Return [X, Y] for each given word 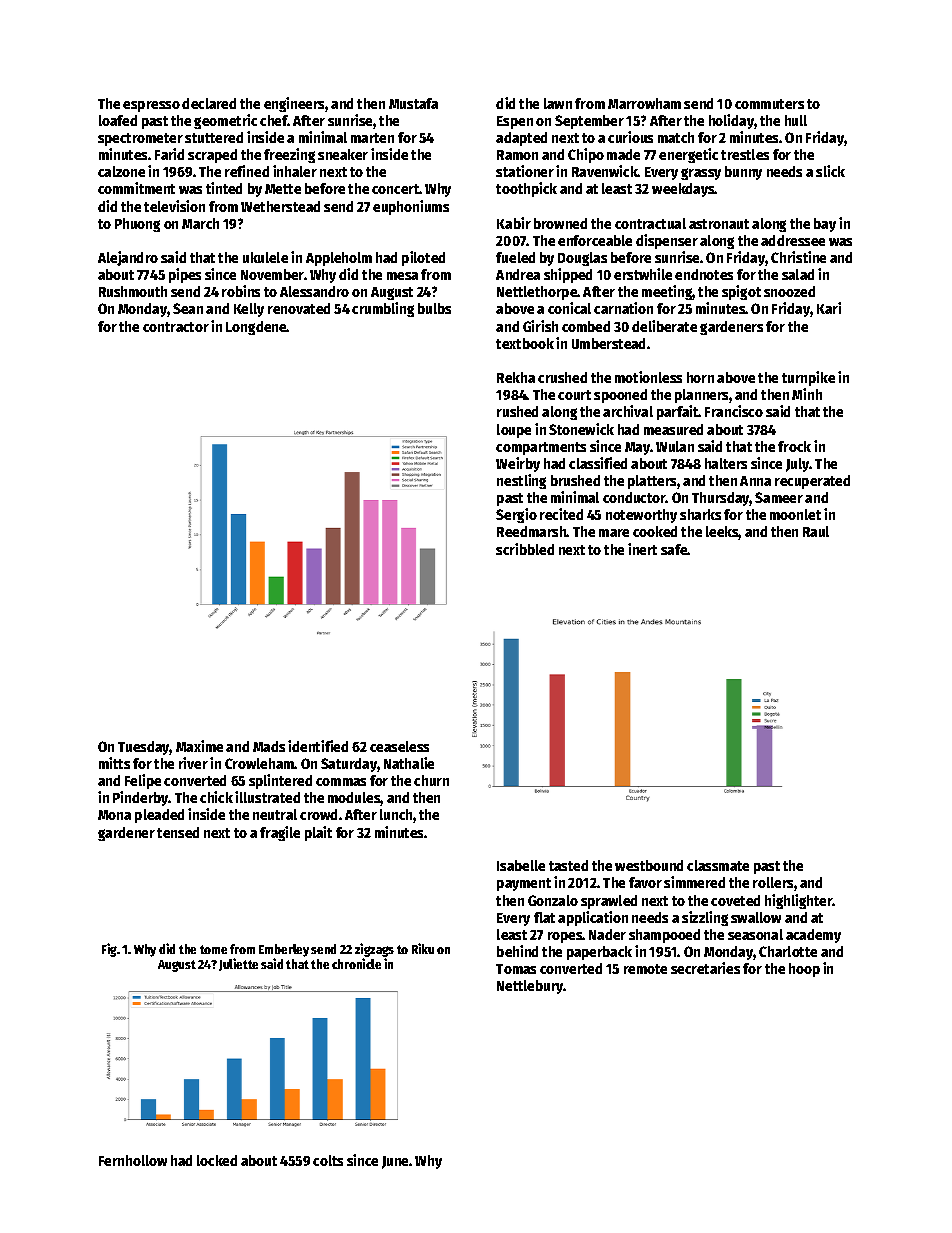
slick [830, 171]
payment [524, 884]
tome [213, 949]
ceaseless [399, 746]
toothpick [526, 189]
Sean [188, 308]
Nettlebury [530, 987]
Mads [269, 746]
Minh [807, 394]
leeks [722, 533]
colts [328, 1160]
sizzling [705, 918]
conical [569, 308]
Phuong [137, 225]
